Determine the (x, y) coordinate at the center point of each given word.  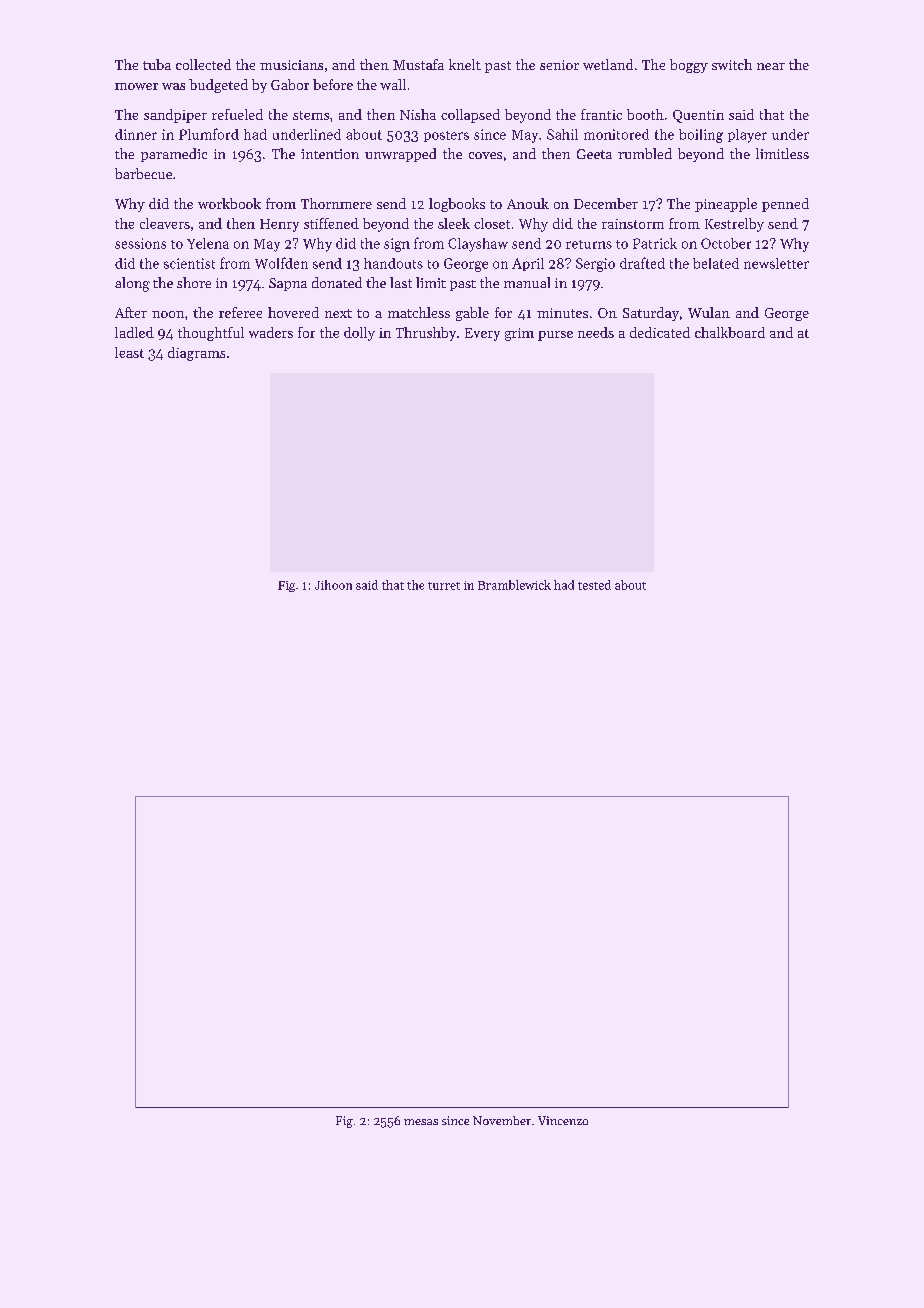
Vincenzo (563, 1120)
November (502, 1120)
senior (559, 65)
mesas (421, 1122)
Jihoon (333, 585)
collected (203, 64)
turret (444, 586)
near (771, 66)
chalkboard (730, 332)
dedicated (660, 332)
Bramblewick (514, 585)
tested (594, 585)
